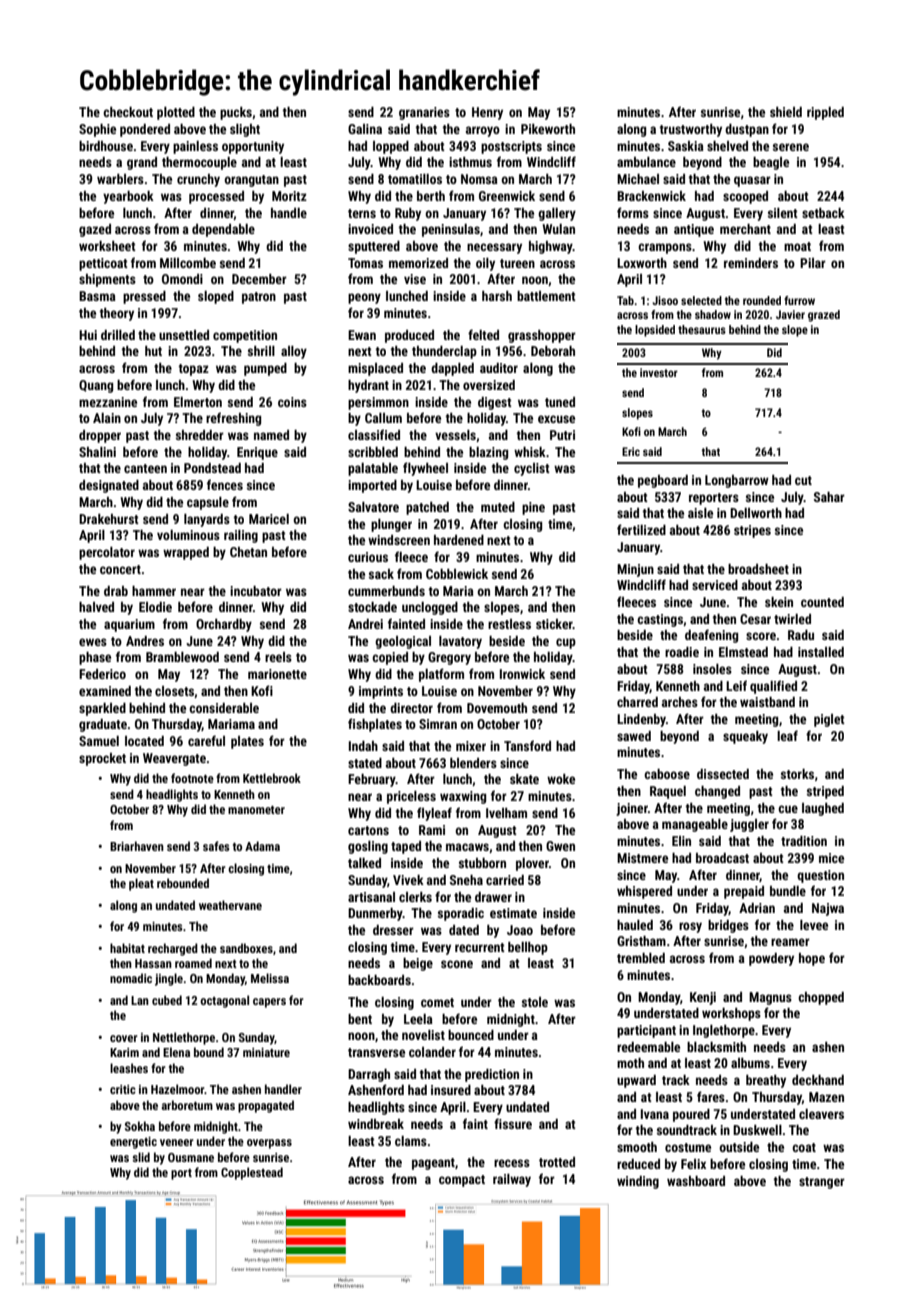 This screenshot has width=924, height=1308. I want to click on Andres, so click(145, 641).
